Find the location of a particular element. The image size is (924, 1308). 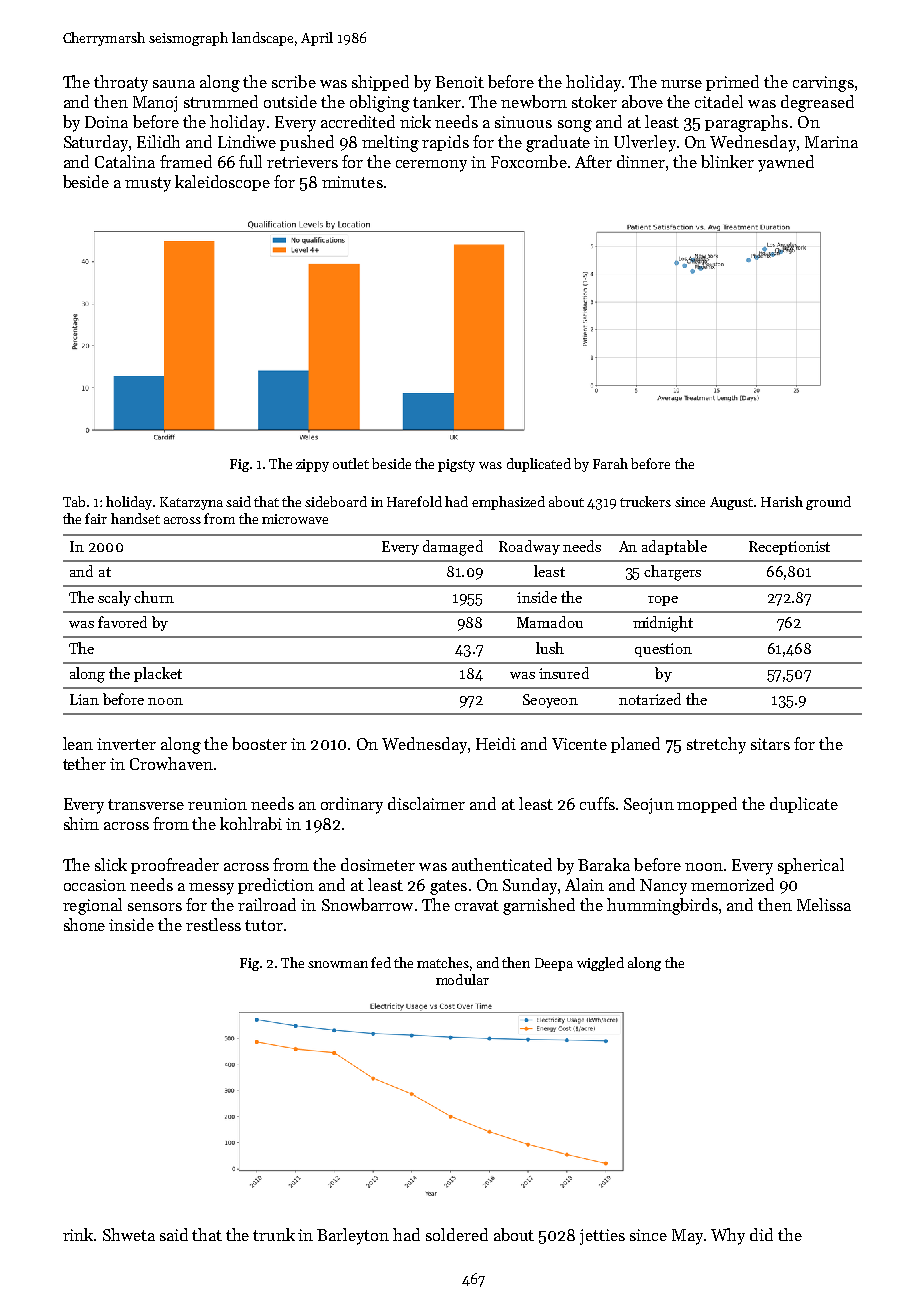

ground is located at coordinates (828, 503).
